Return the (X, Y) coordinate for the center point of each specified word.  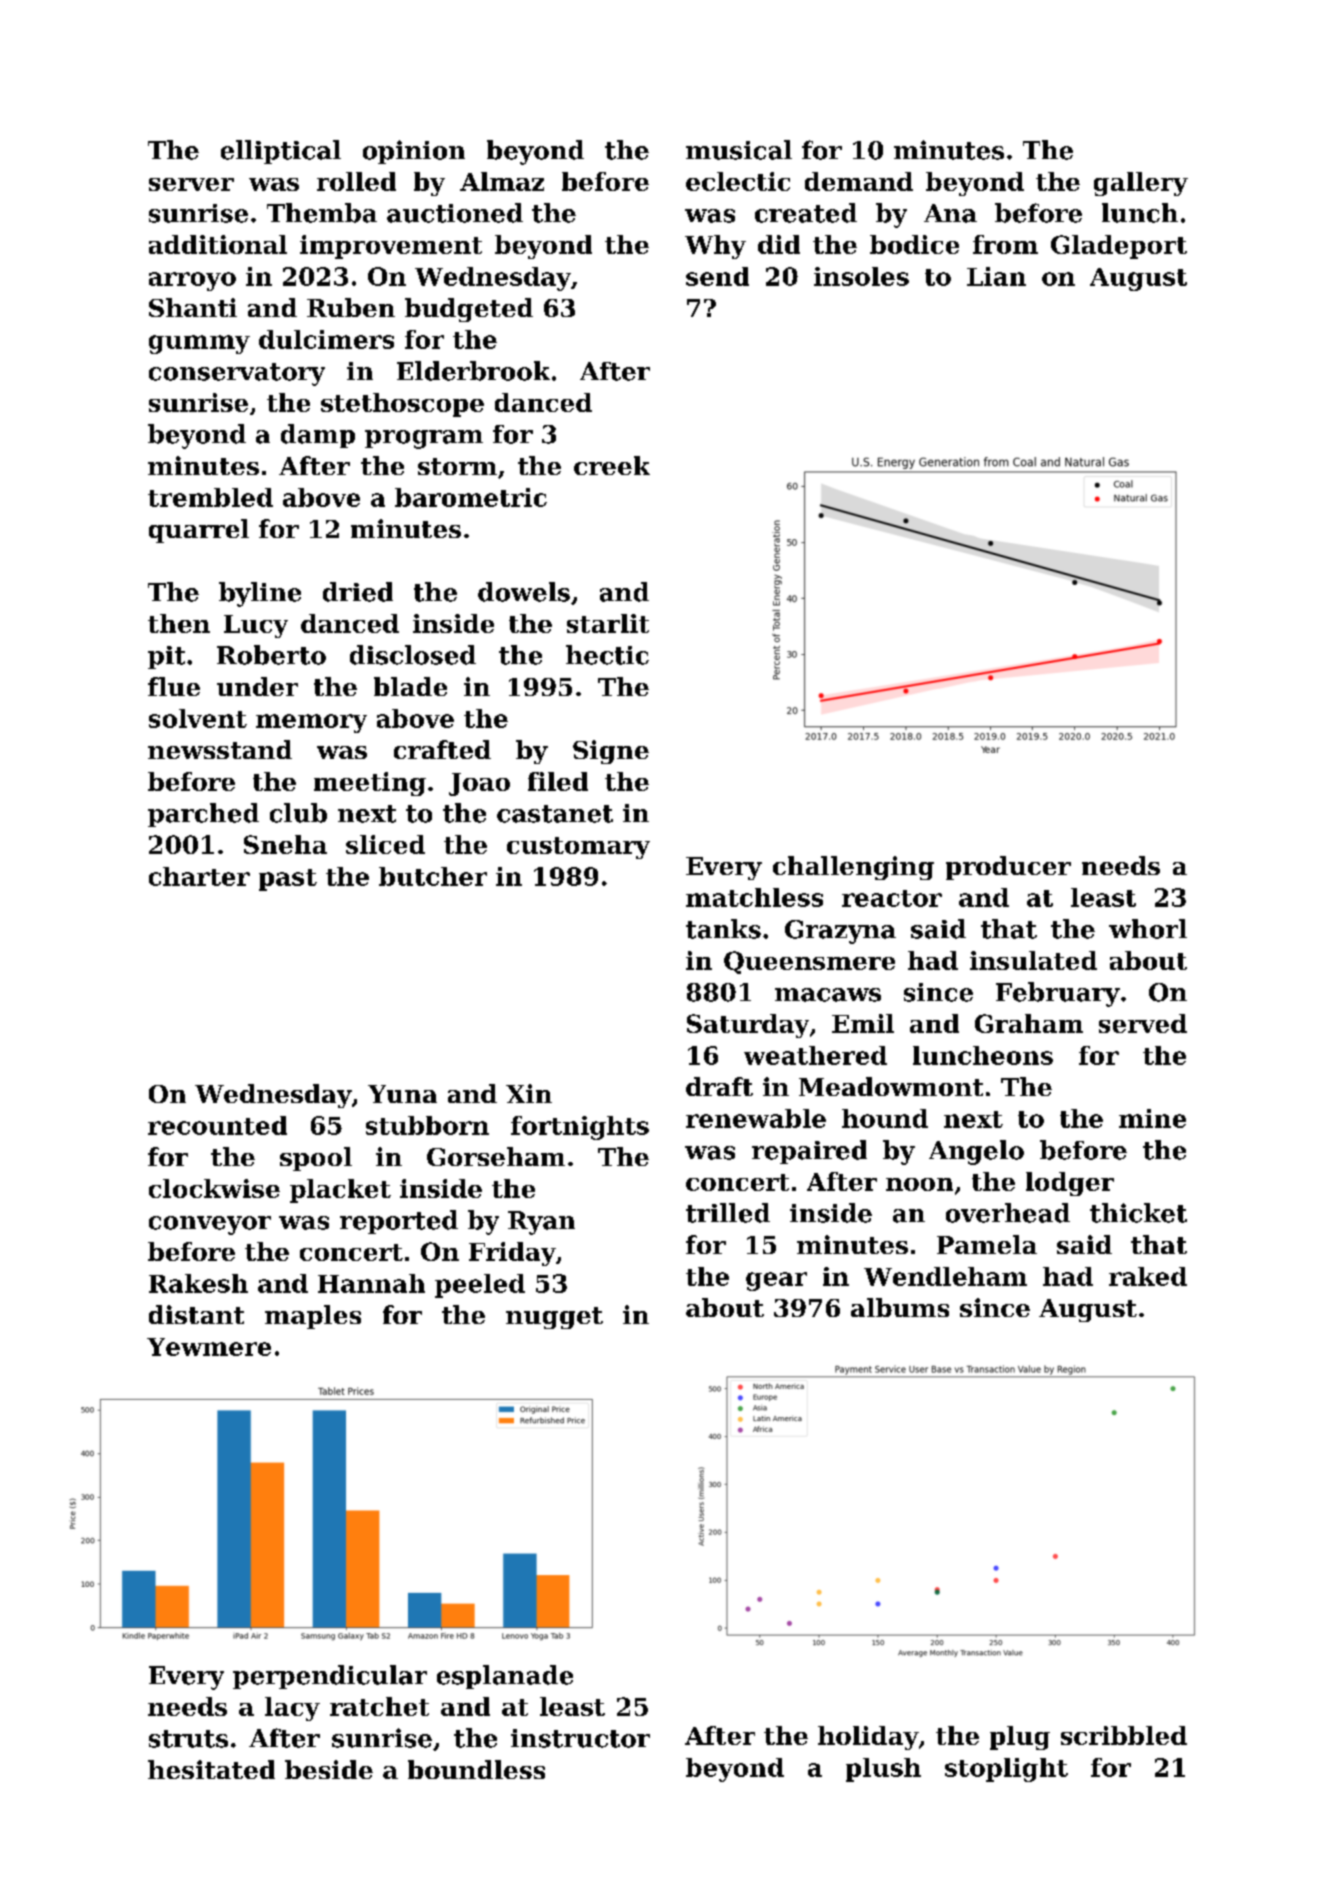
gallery (1141, 184)
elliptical (281, 152)
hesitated (211, 1769)
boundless (476, 1769)
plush (883, 1770)
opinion (414, 152)
